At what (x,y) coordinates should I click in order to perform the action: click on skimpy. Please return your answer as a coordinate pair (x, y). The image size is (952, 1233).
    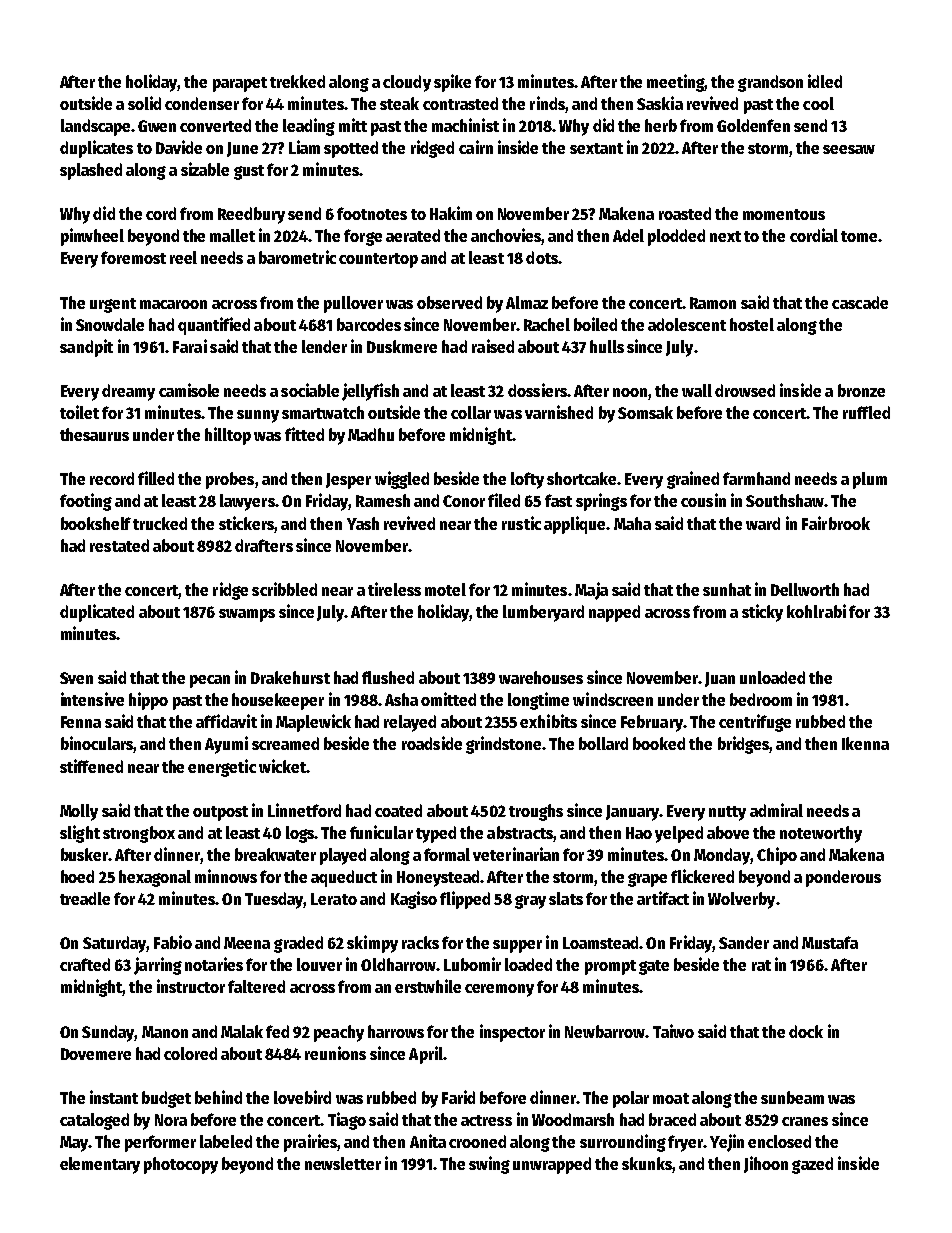
    Looking at the image, I should click on (372, 944).
